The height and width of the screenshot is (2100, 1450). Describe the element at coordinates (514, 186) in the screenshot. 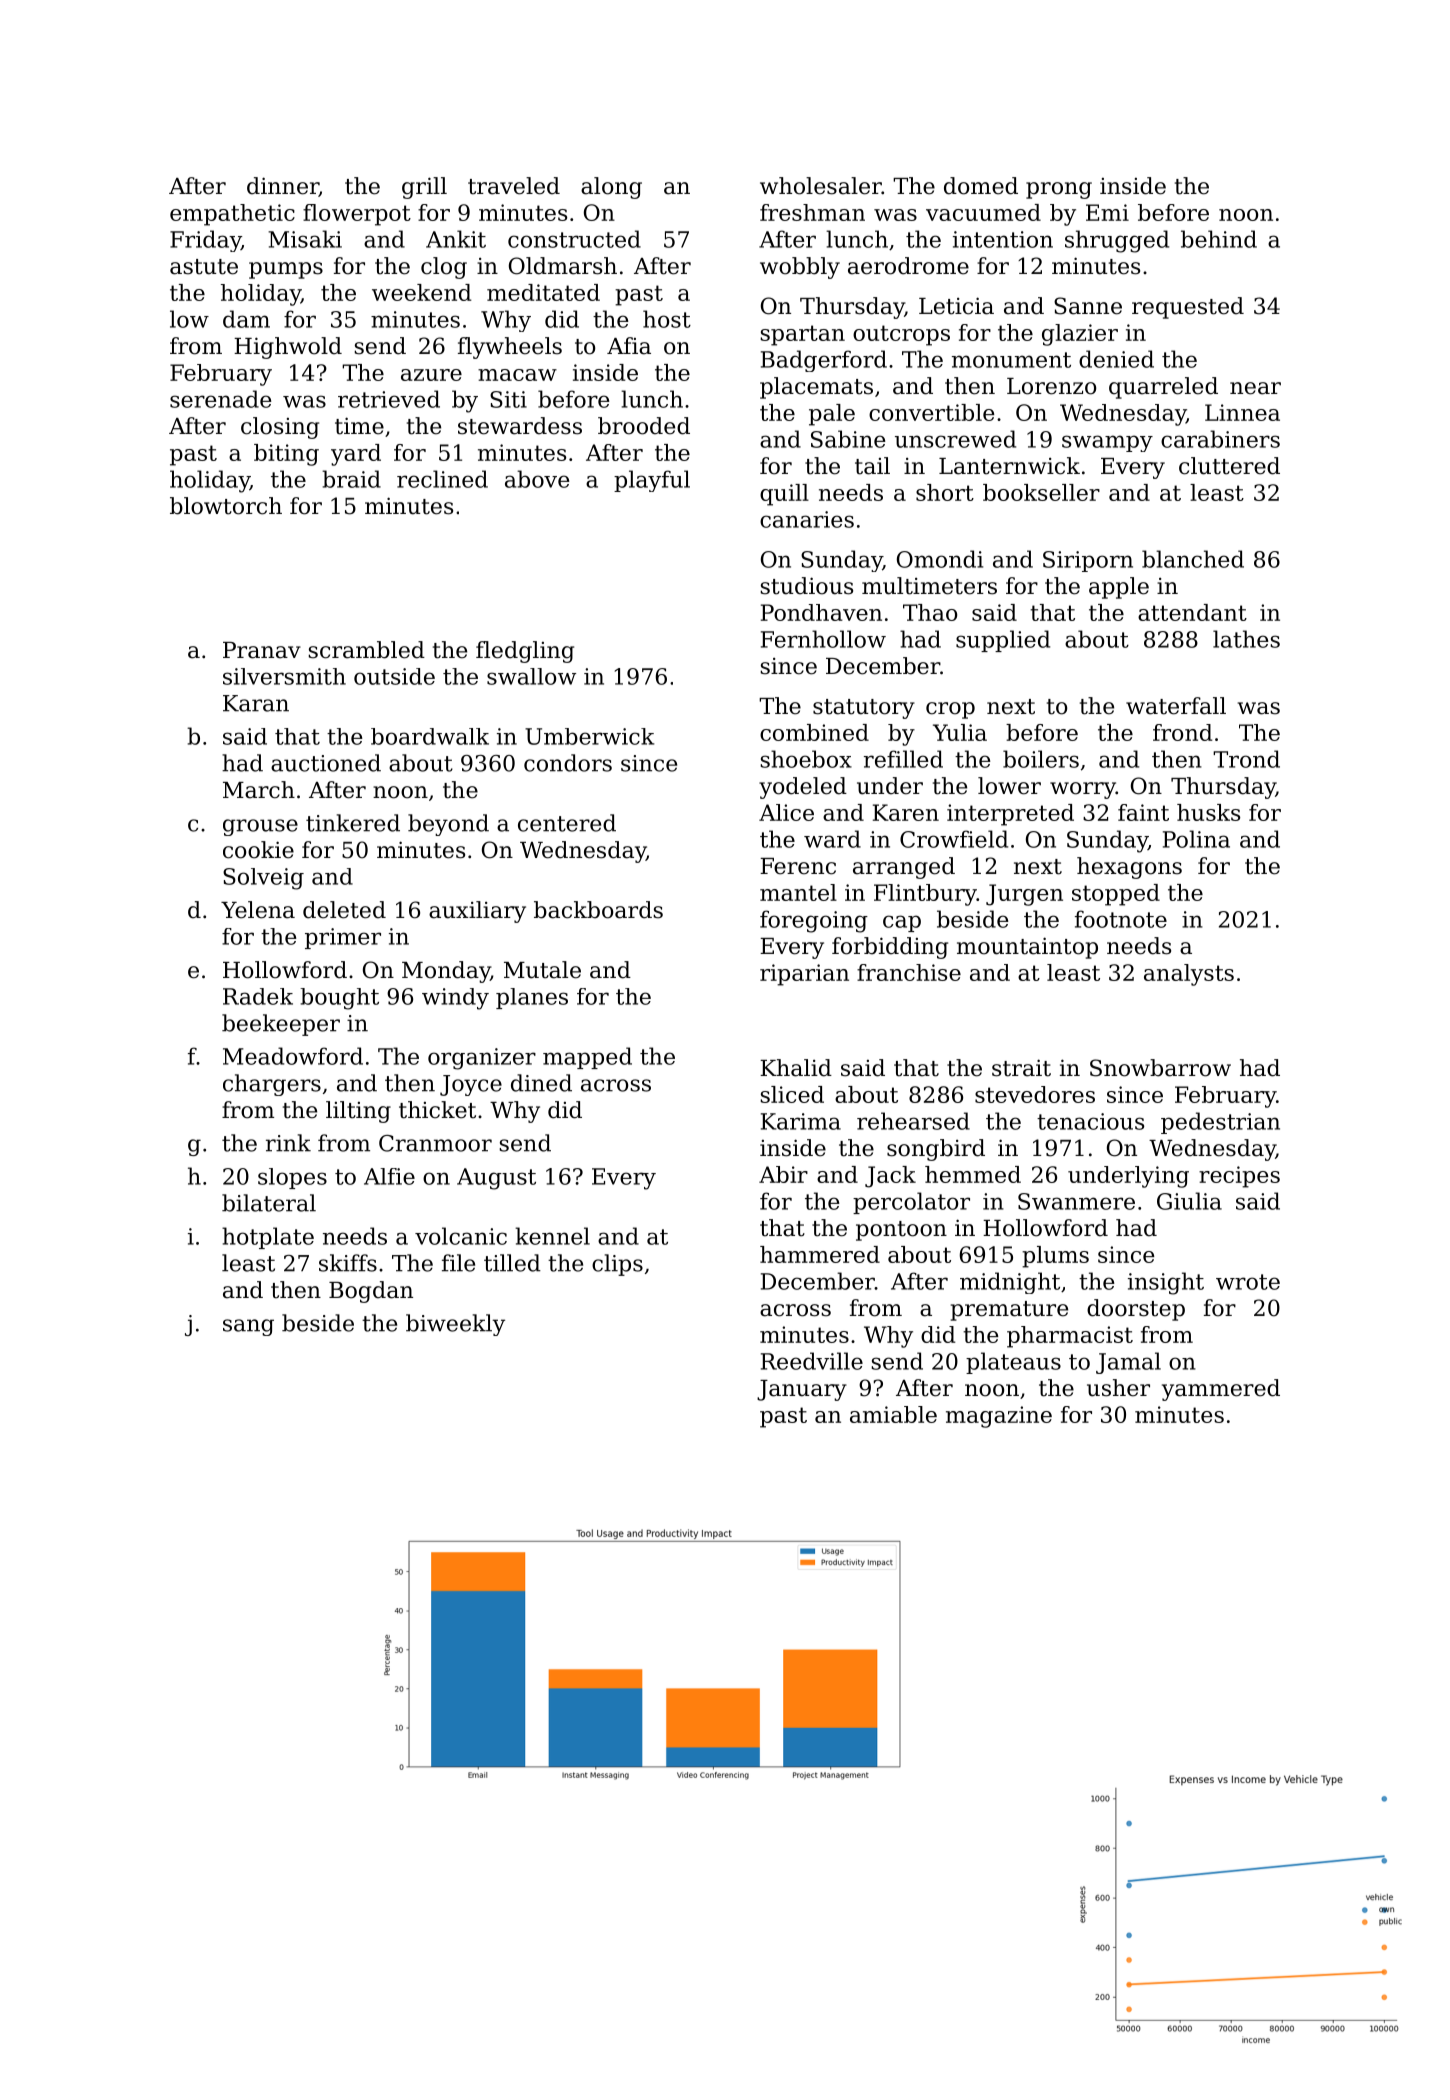

I see `traveled` at that location.
